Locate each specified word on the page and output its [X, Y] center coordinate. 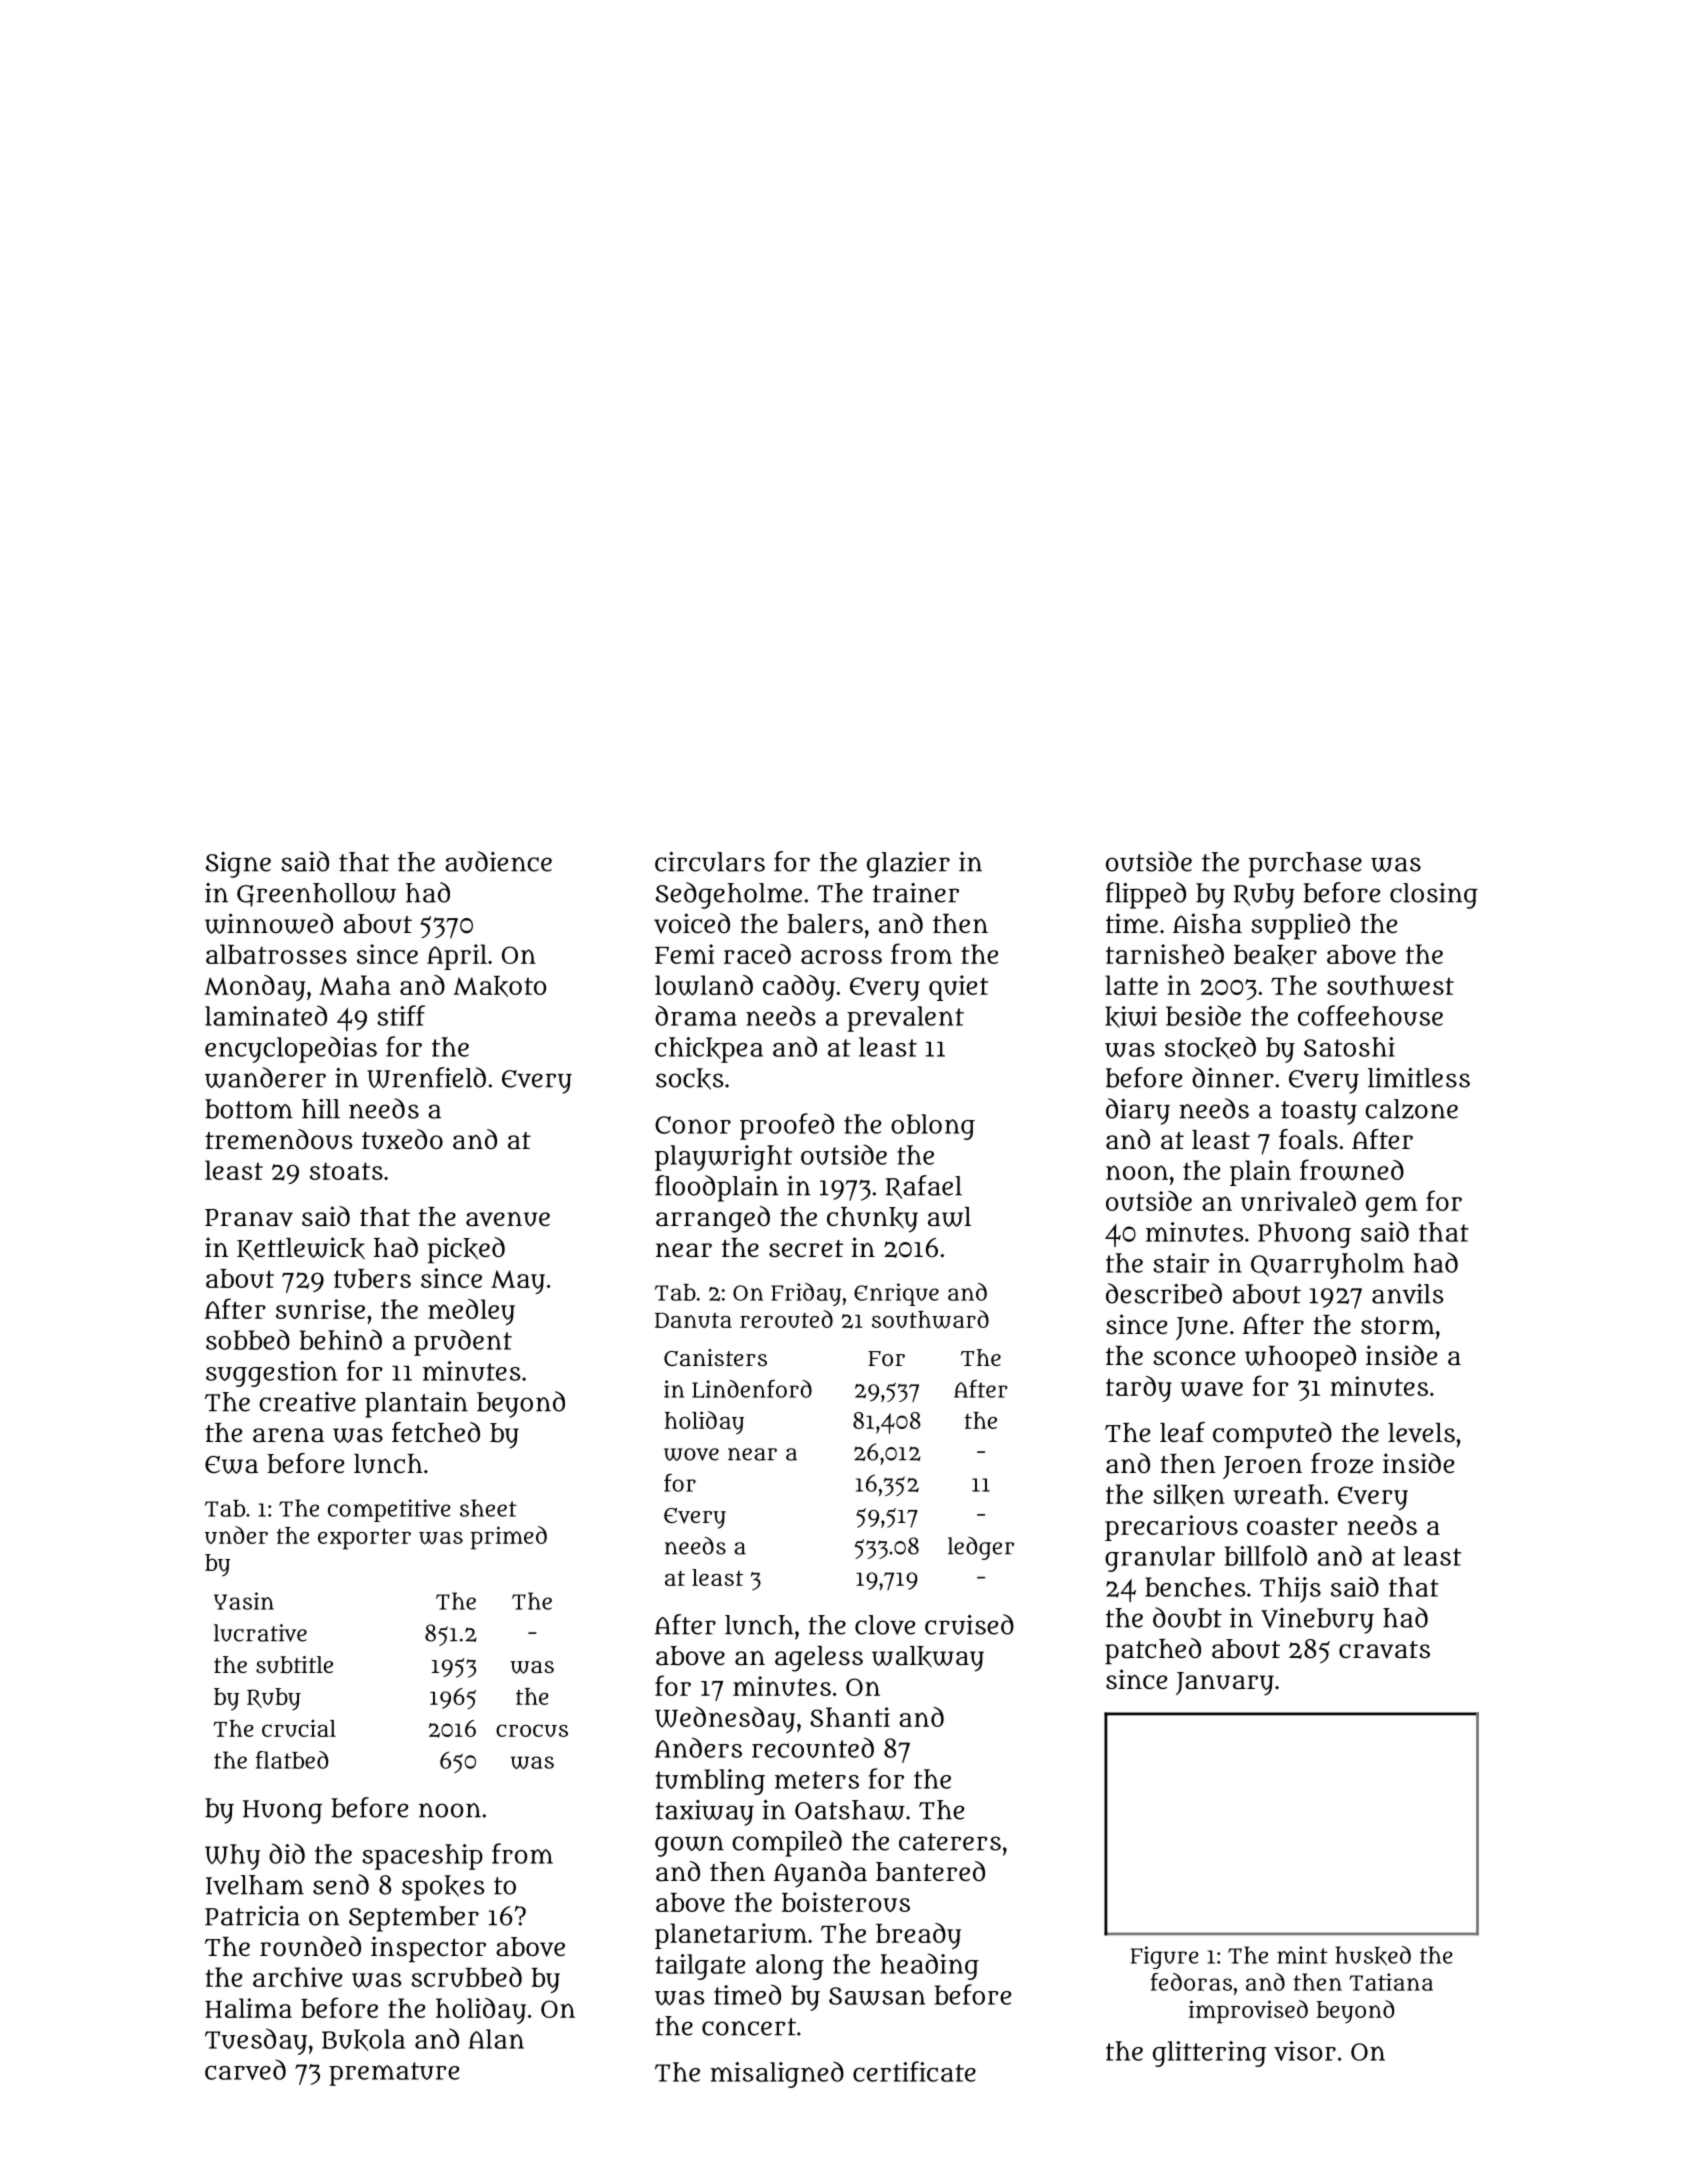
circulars [710, 861]
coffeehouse [1370, 1015]
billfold [1266, 1555]
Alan [496, 2039]
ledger [981, 1548]
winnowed [269, 923]
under [236, 1535]
